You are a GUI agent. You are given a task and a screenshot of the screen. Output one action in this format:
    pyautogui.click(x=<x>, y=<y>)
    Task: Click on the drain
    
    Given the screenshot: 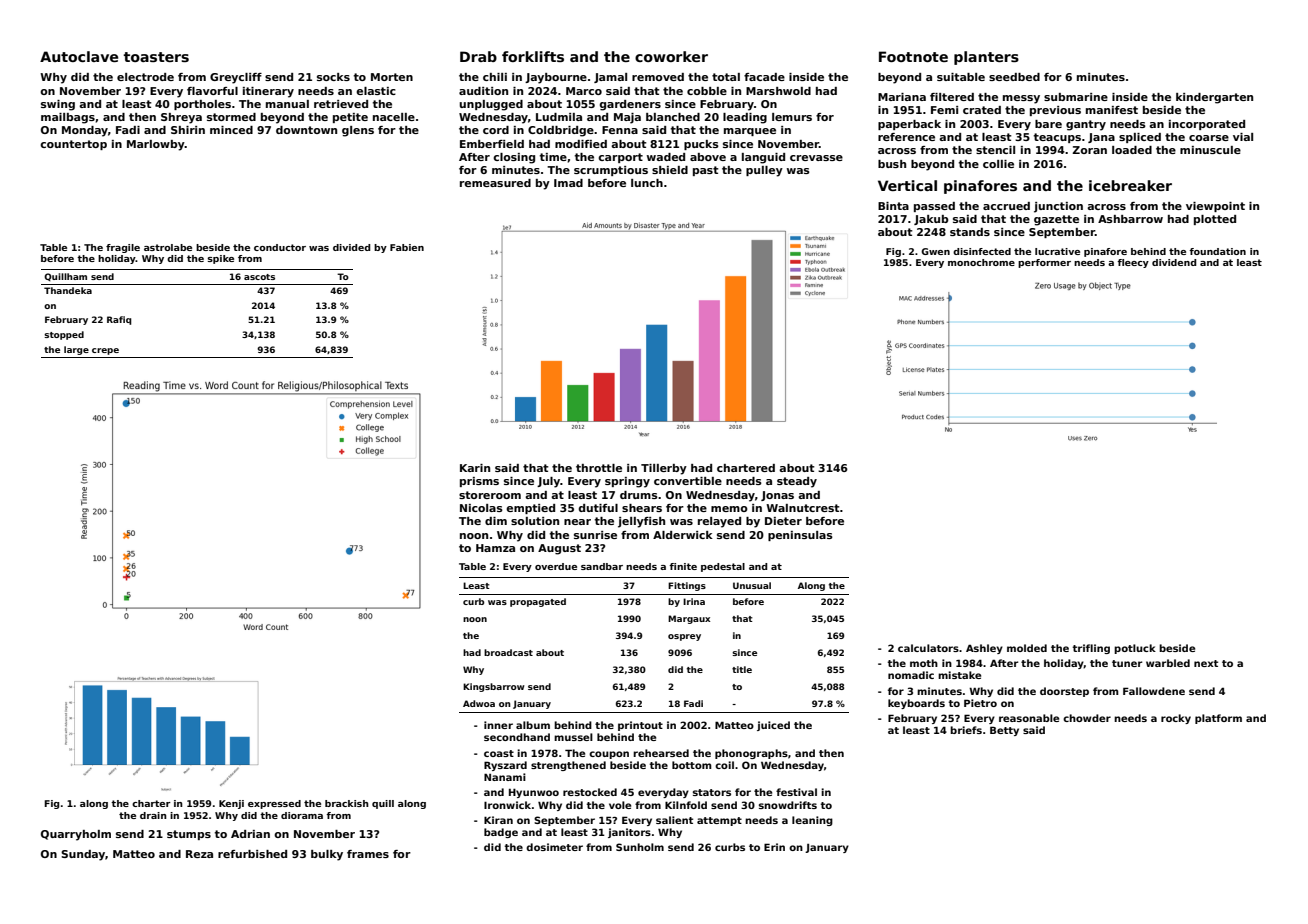 What is the action you would take?
    pyautogui.click(x=153, y=815)
